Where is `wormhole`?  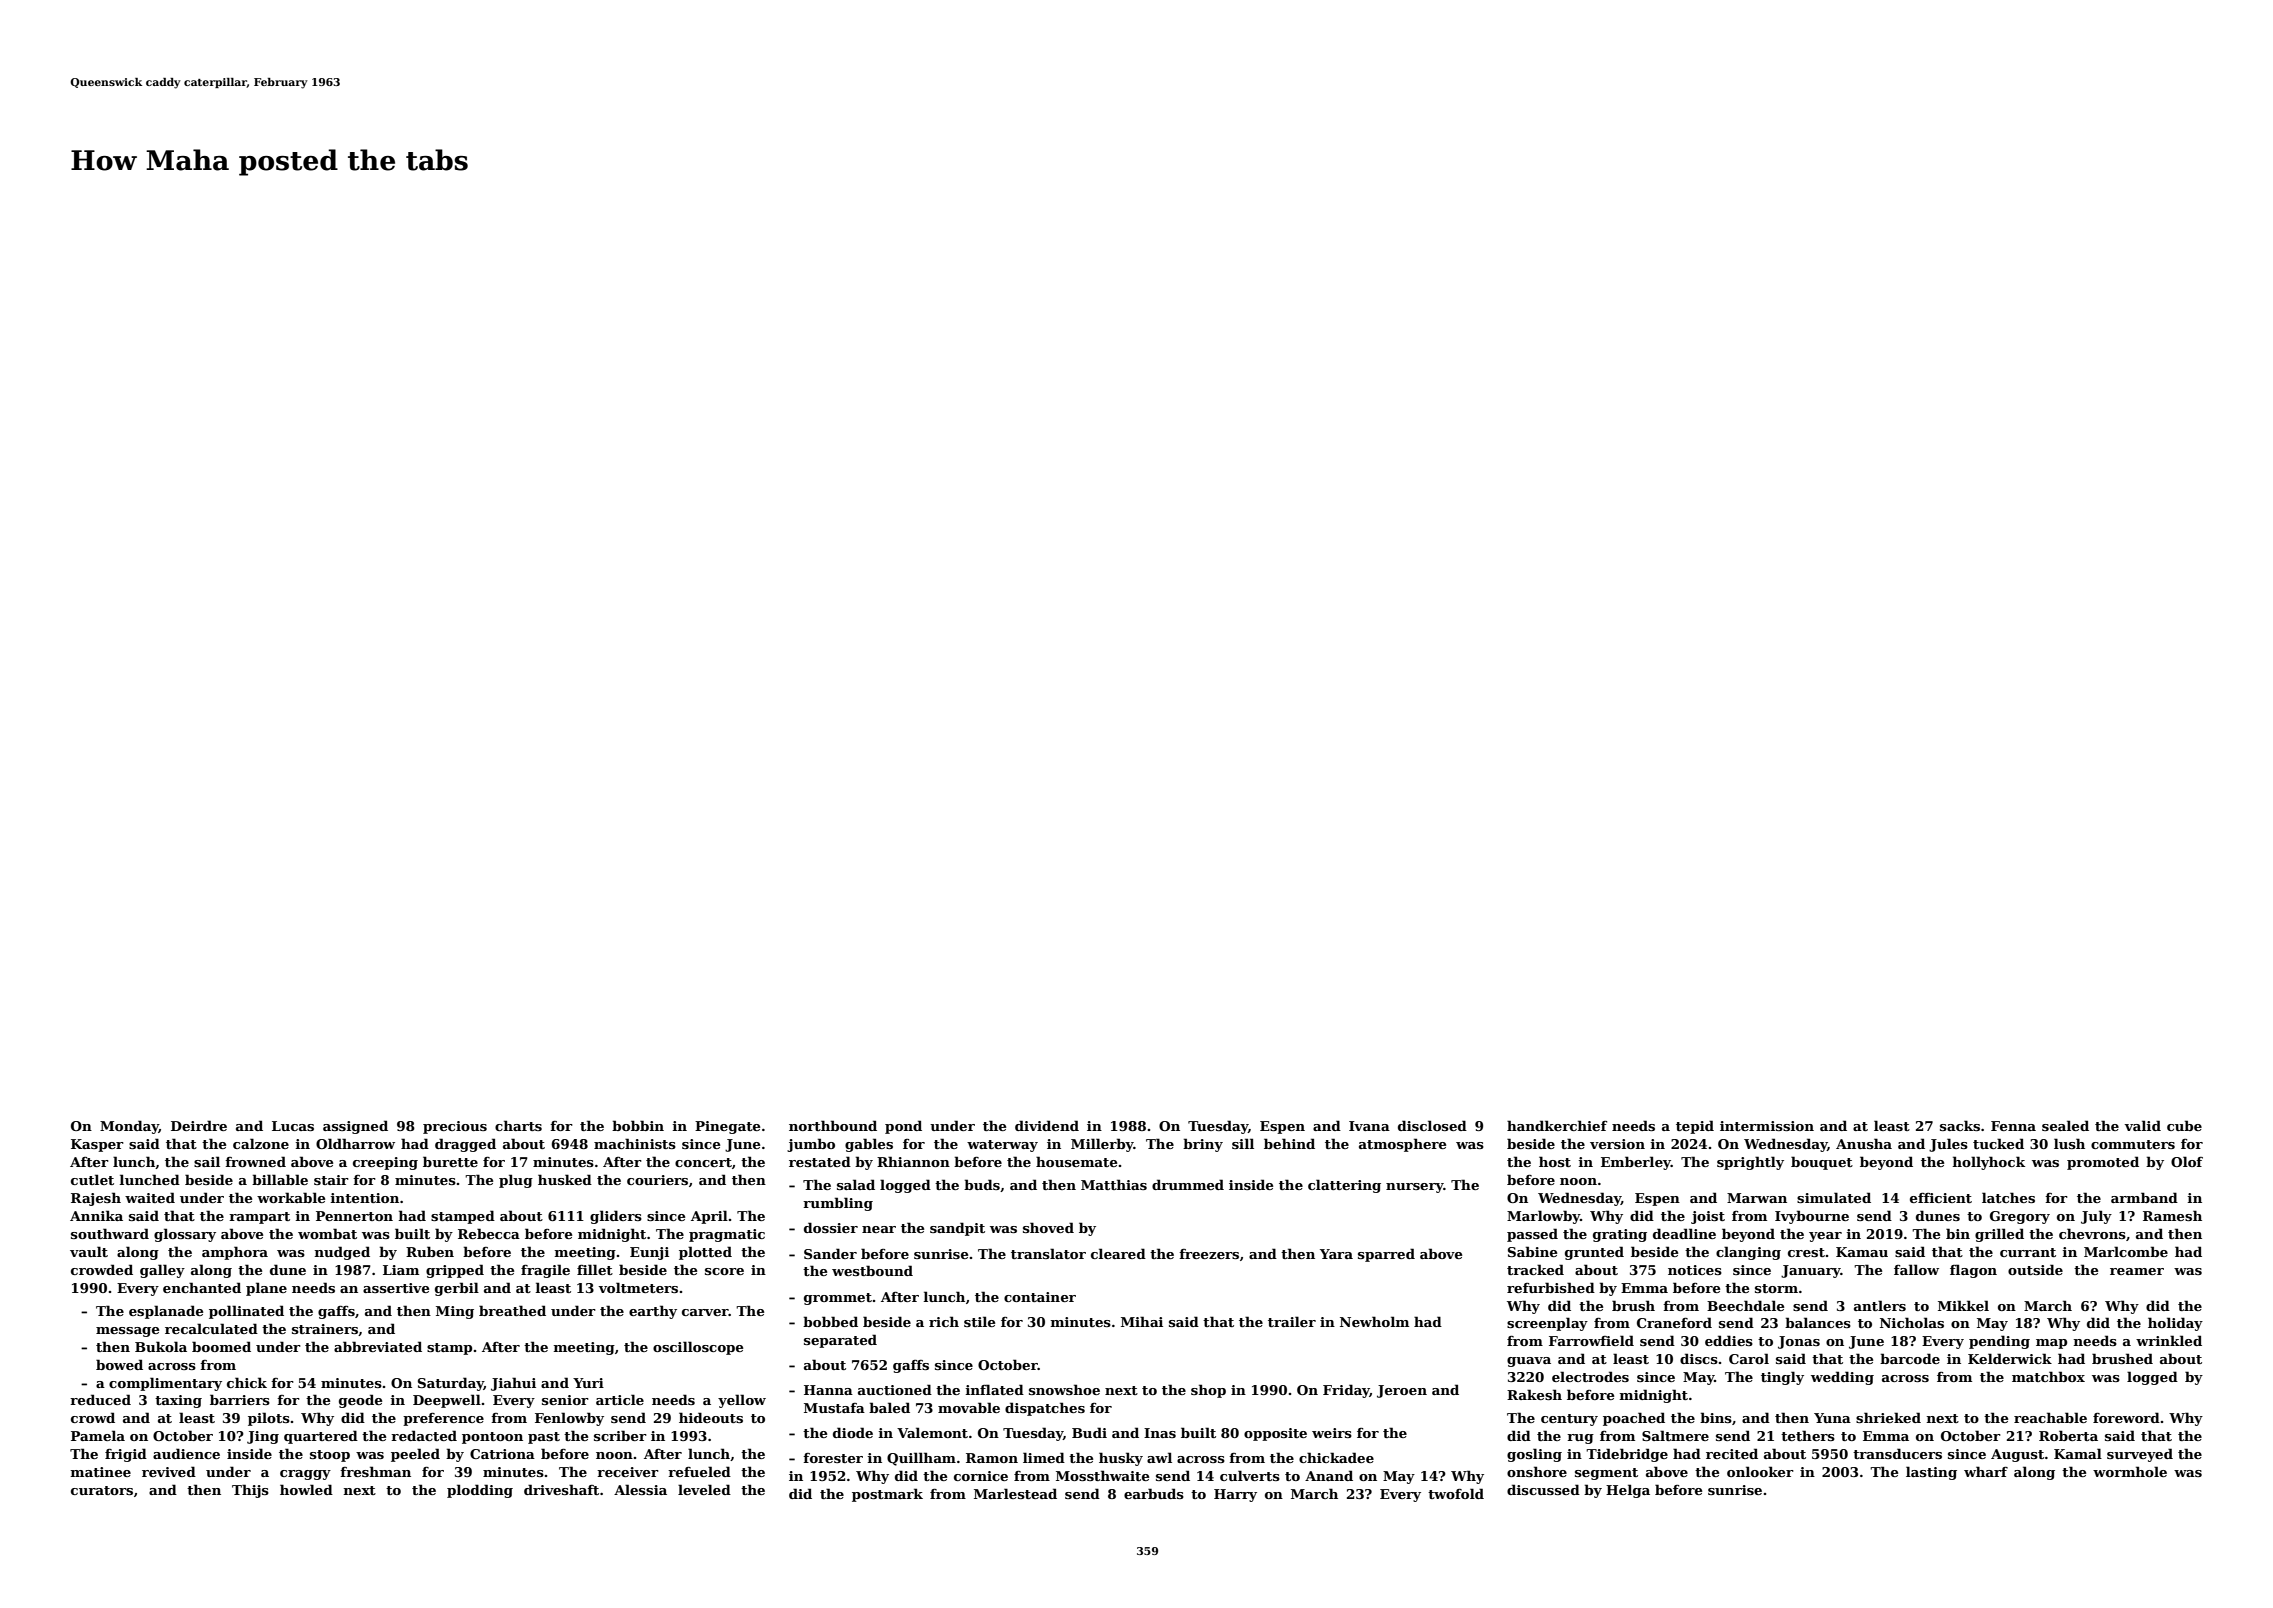
wormhole is located at coordinates (2130, 1471).
